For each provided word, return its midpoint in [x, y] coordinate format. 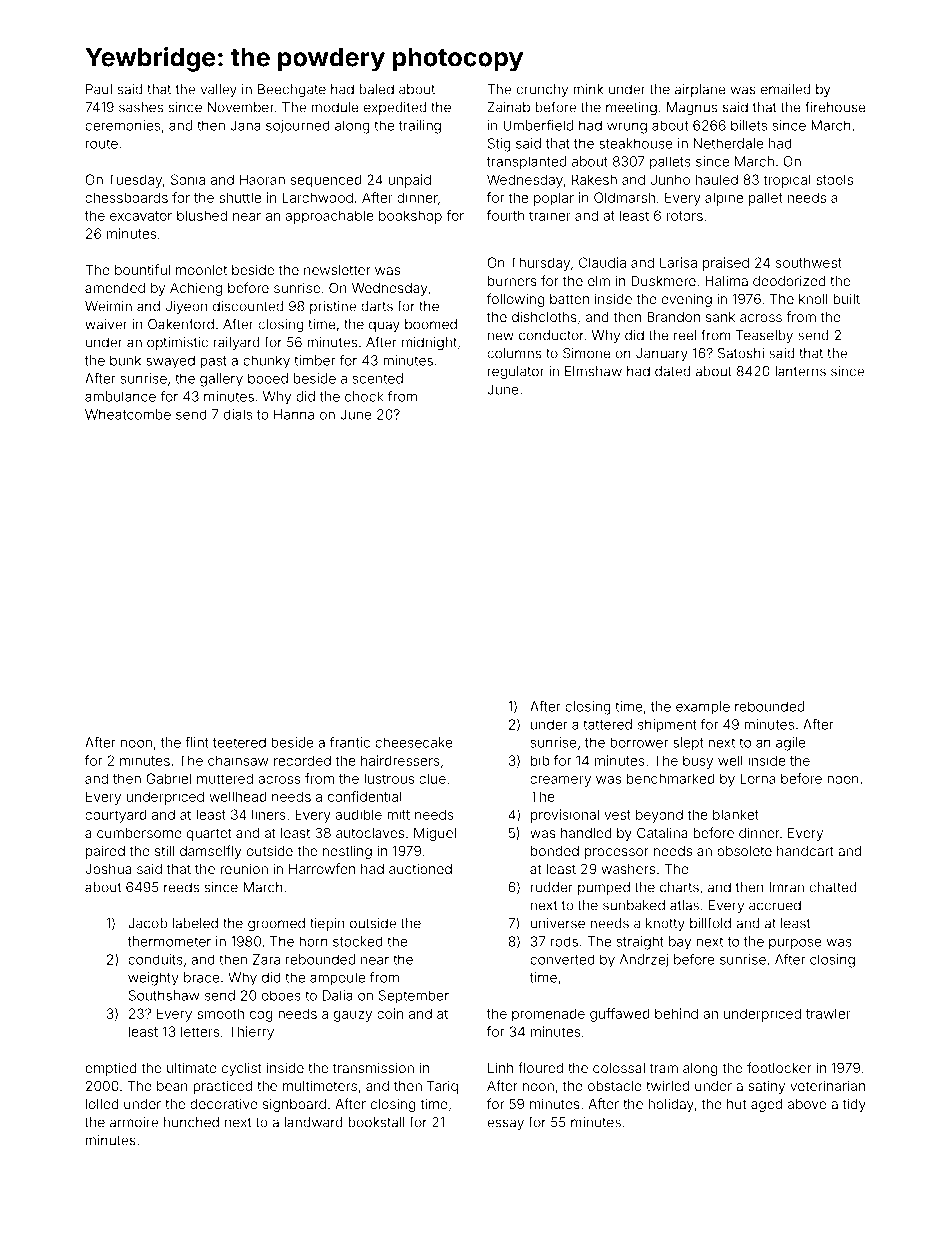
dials [238, 414]
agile [791, 744]
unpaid [409, 181]
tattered [607, 724]
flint [197, 742]
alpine [724, 199]
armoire [134, 1122]
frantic [350, 742]
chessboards [126, 197]
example [703, 707]
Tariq [442, 1087]
